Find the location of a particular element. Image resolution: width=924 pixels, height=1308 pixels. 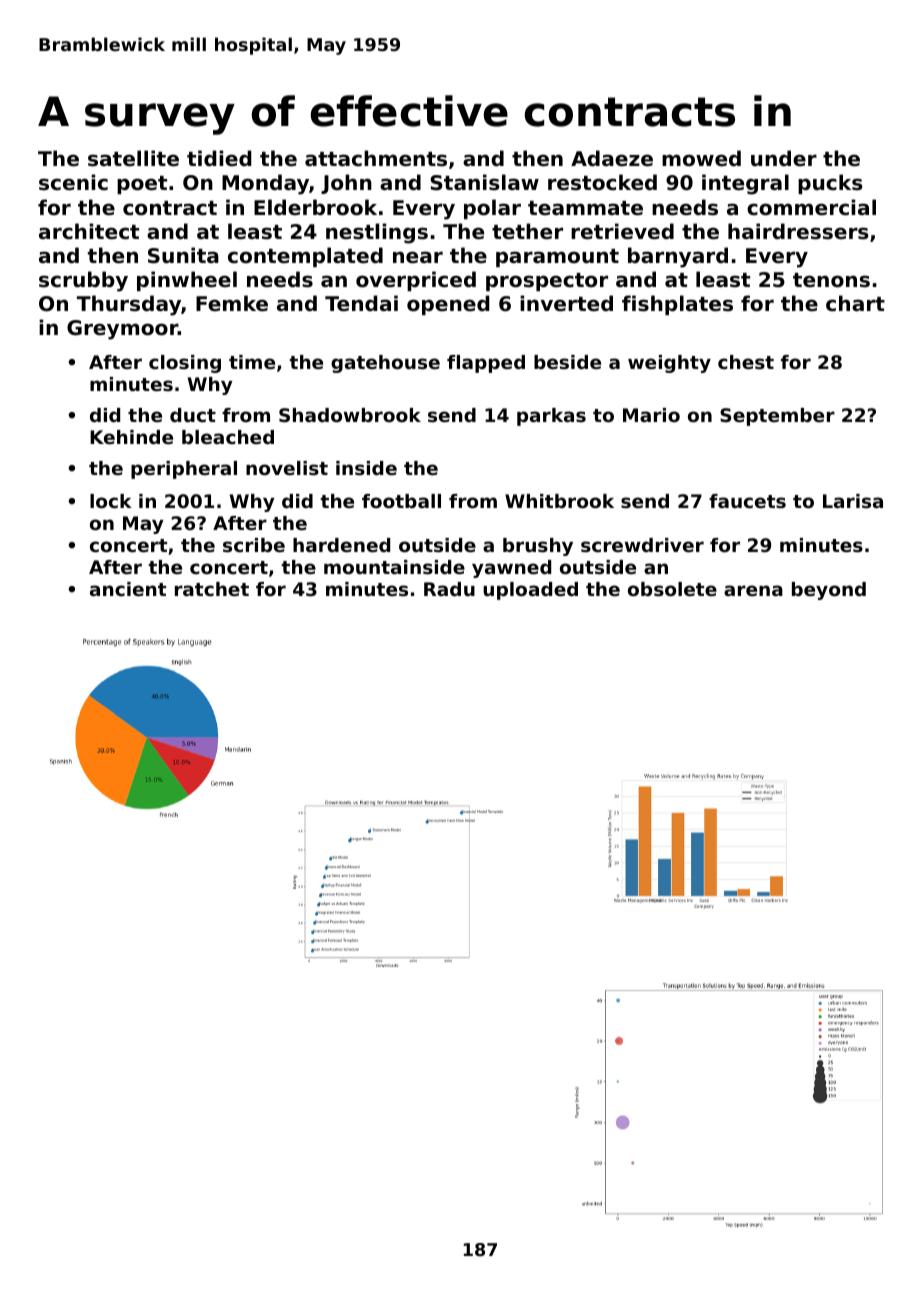

parkas is located at coordinates (551, 417).
